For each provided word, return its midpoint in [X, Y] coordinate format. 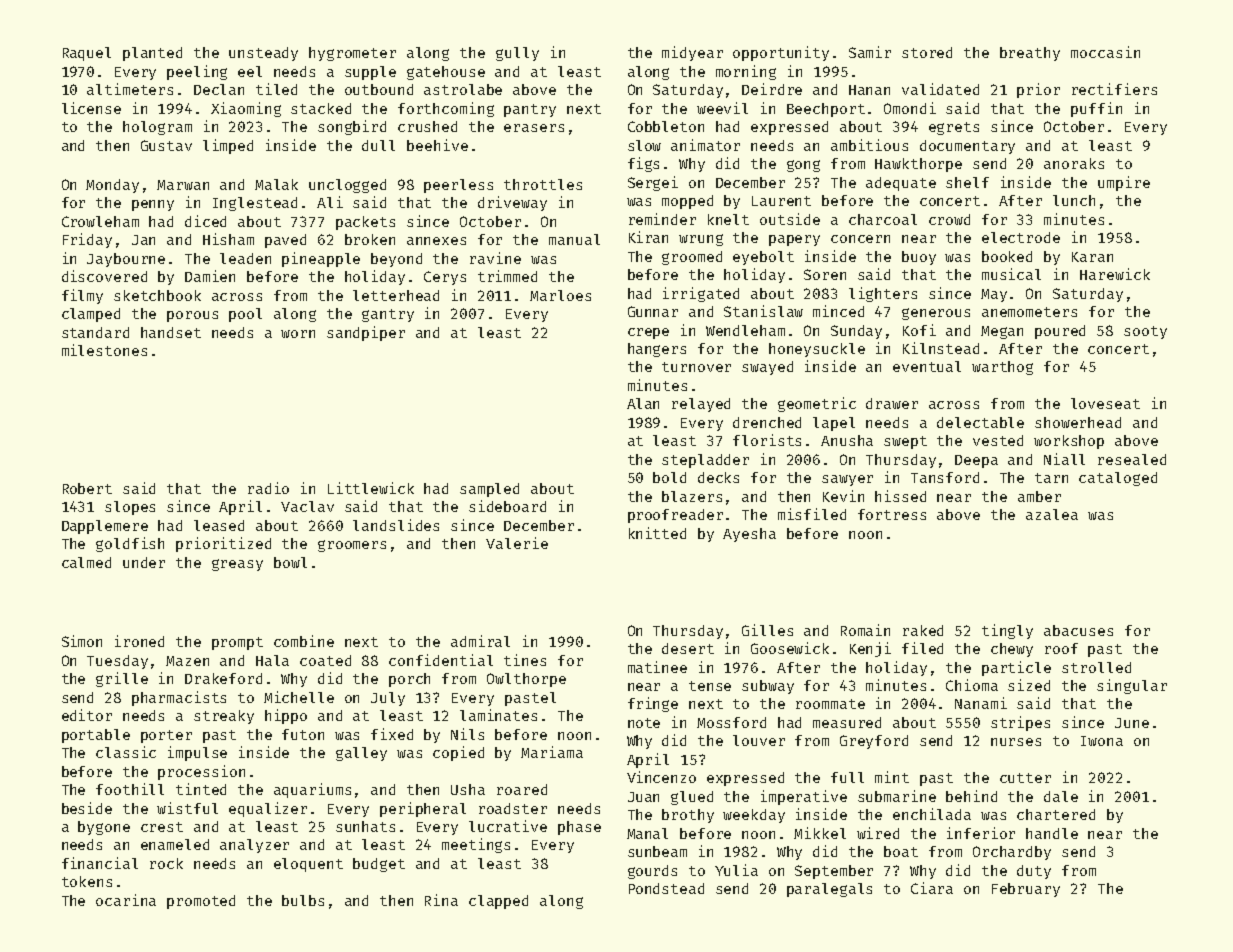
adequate [901, 184]
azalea [1052, 514]
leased [219, 525]
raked [923, 630]
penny [153, 205]
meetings [476, 845]
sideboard [507, 506]
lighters [883, 294]
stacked [321, 108]
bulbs [303, 900]
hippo [286, 716]
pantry [530, 110]
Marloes [560, 295]
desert [688, 648]
